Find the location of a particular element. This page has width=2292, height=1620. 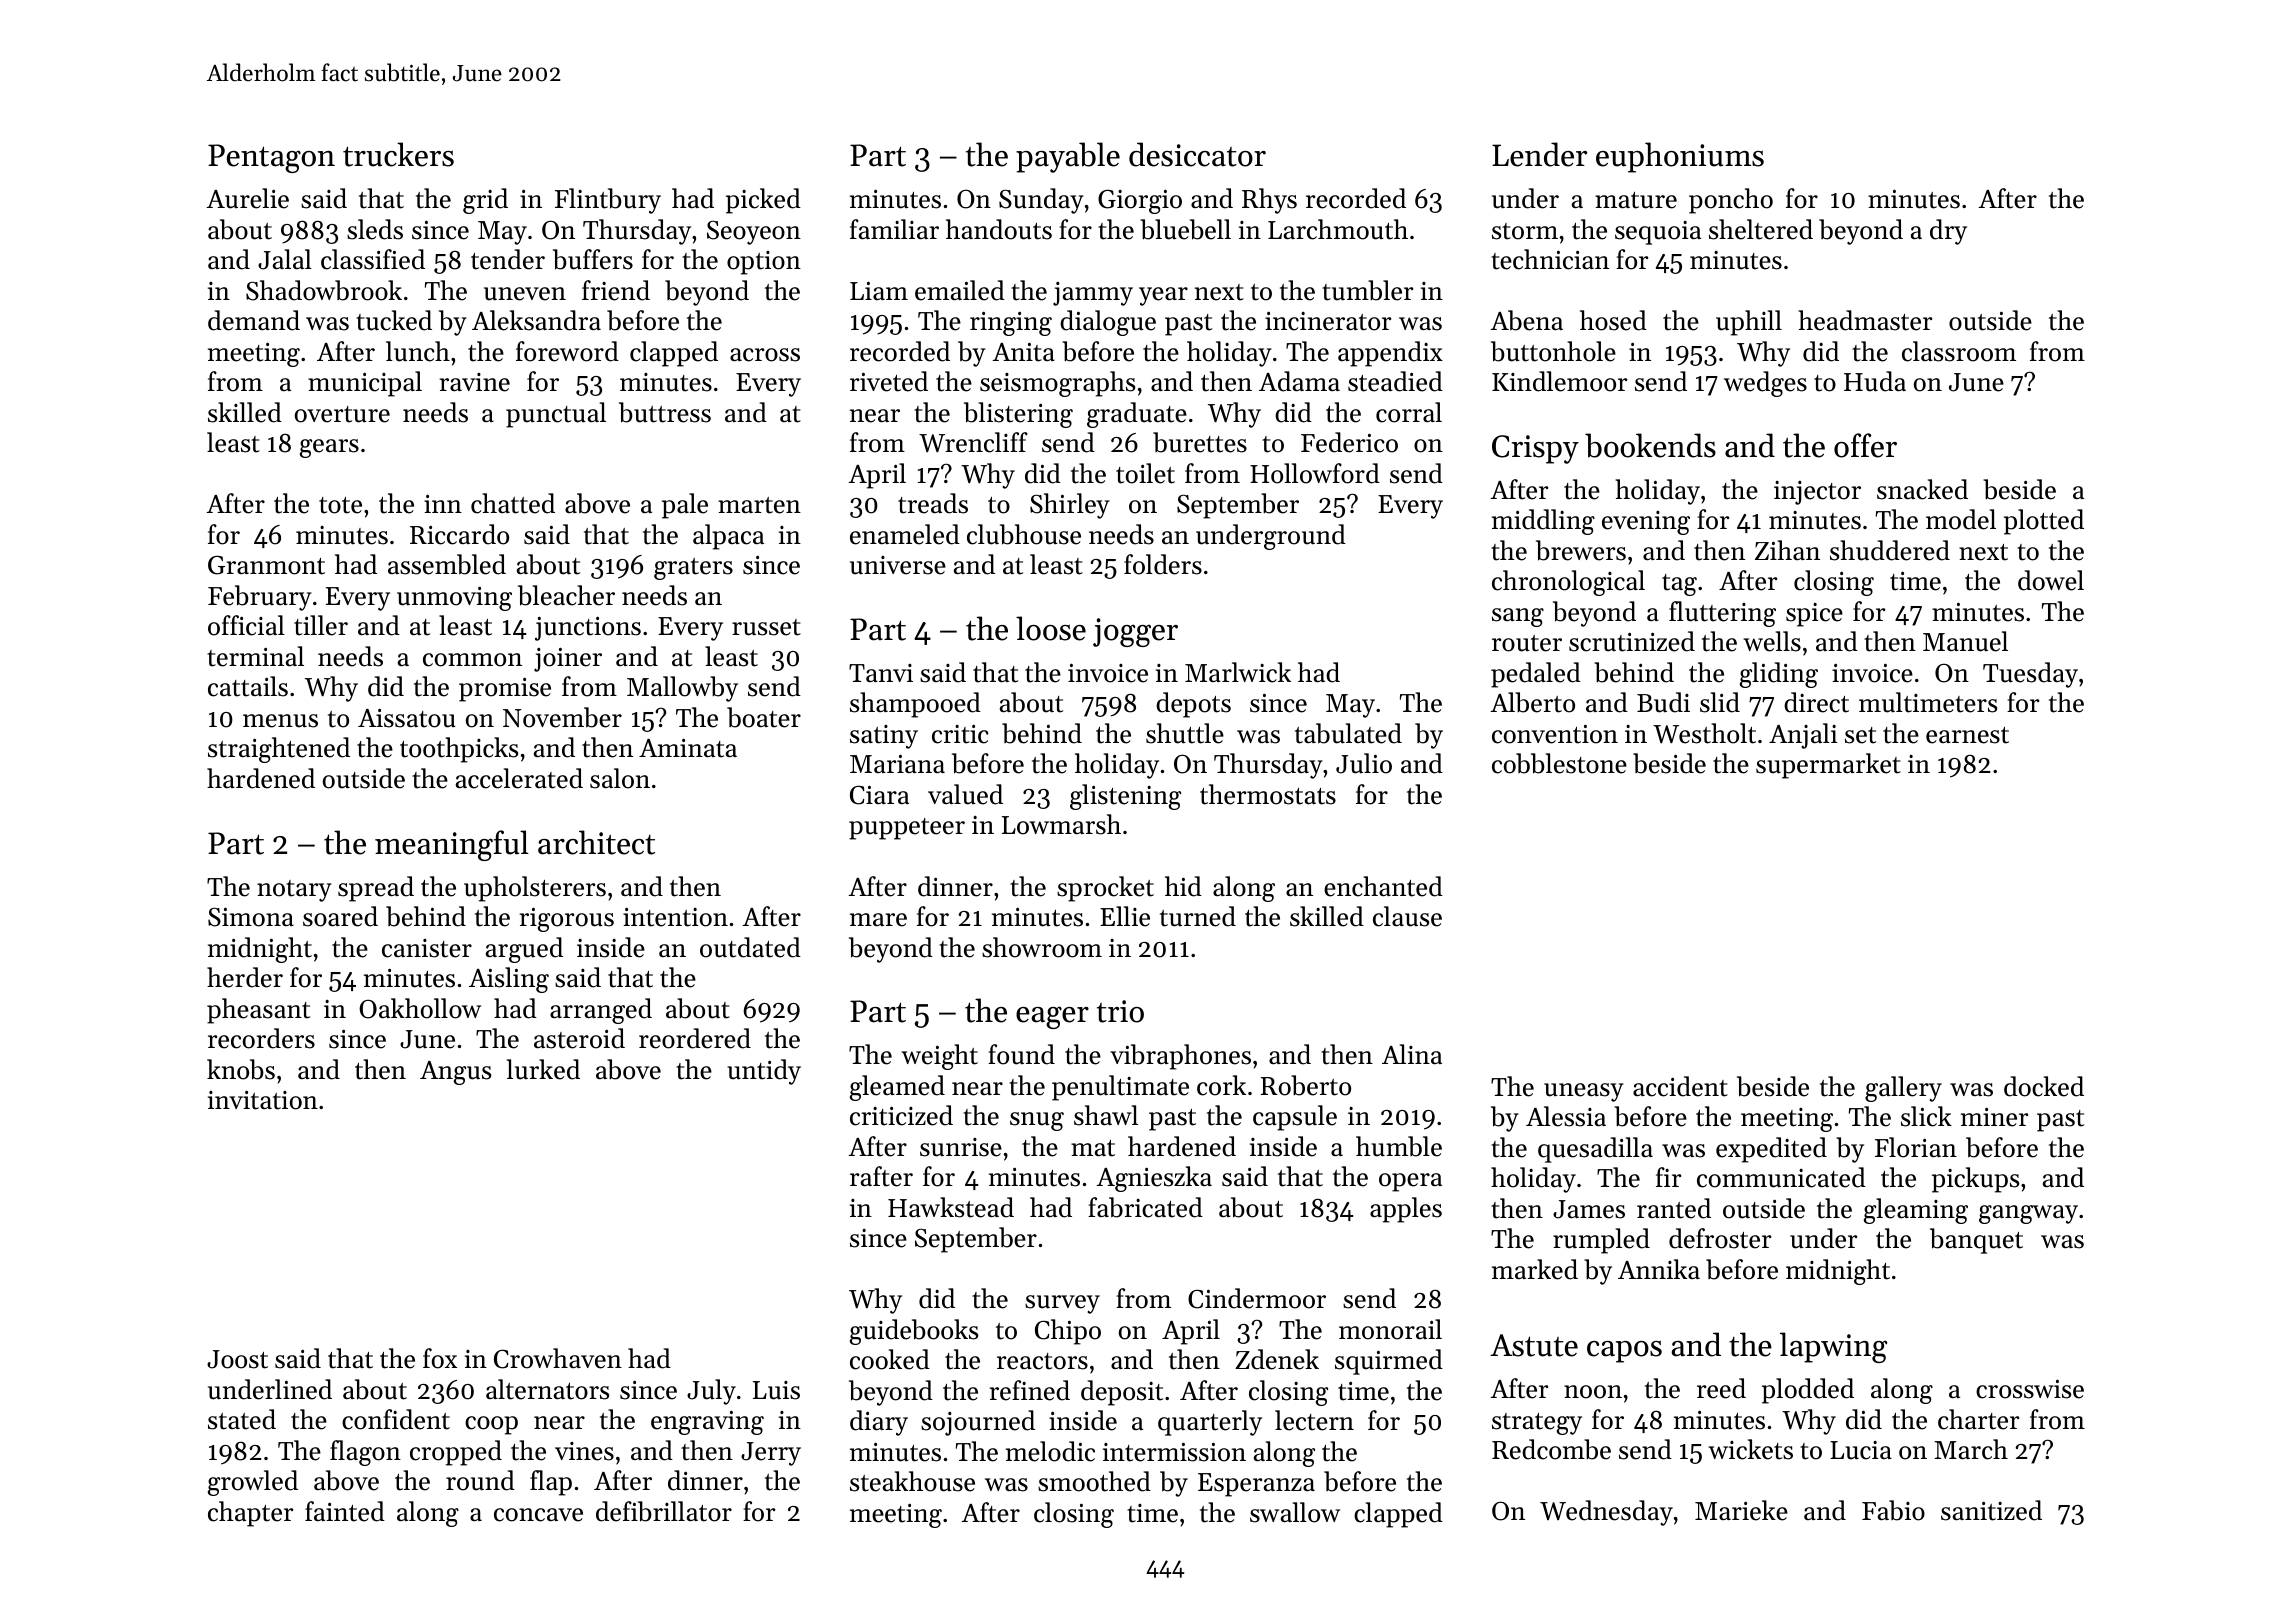

capsule is located at coordinates (1295, 1118).
